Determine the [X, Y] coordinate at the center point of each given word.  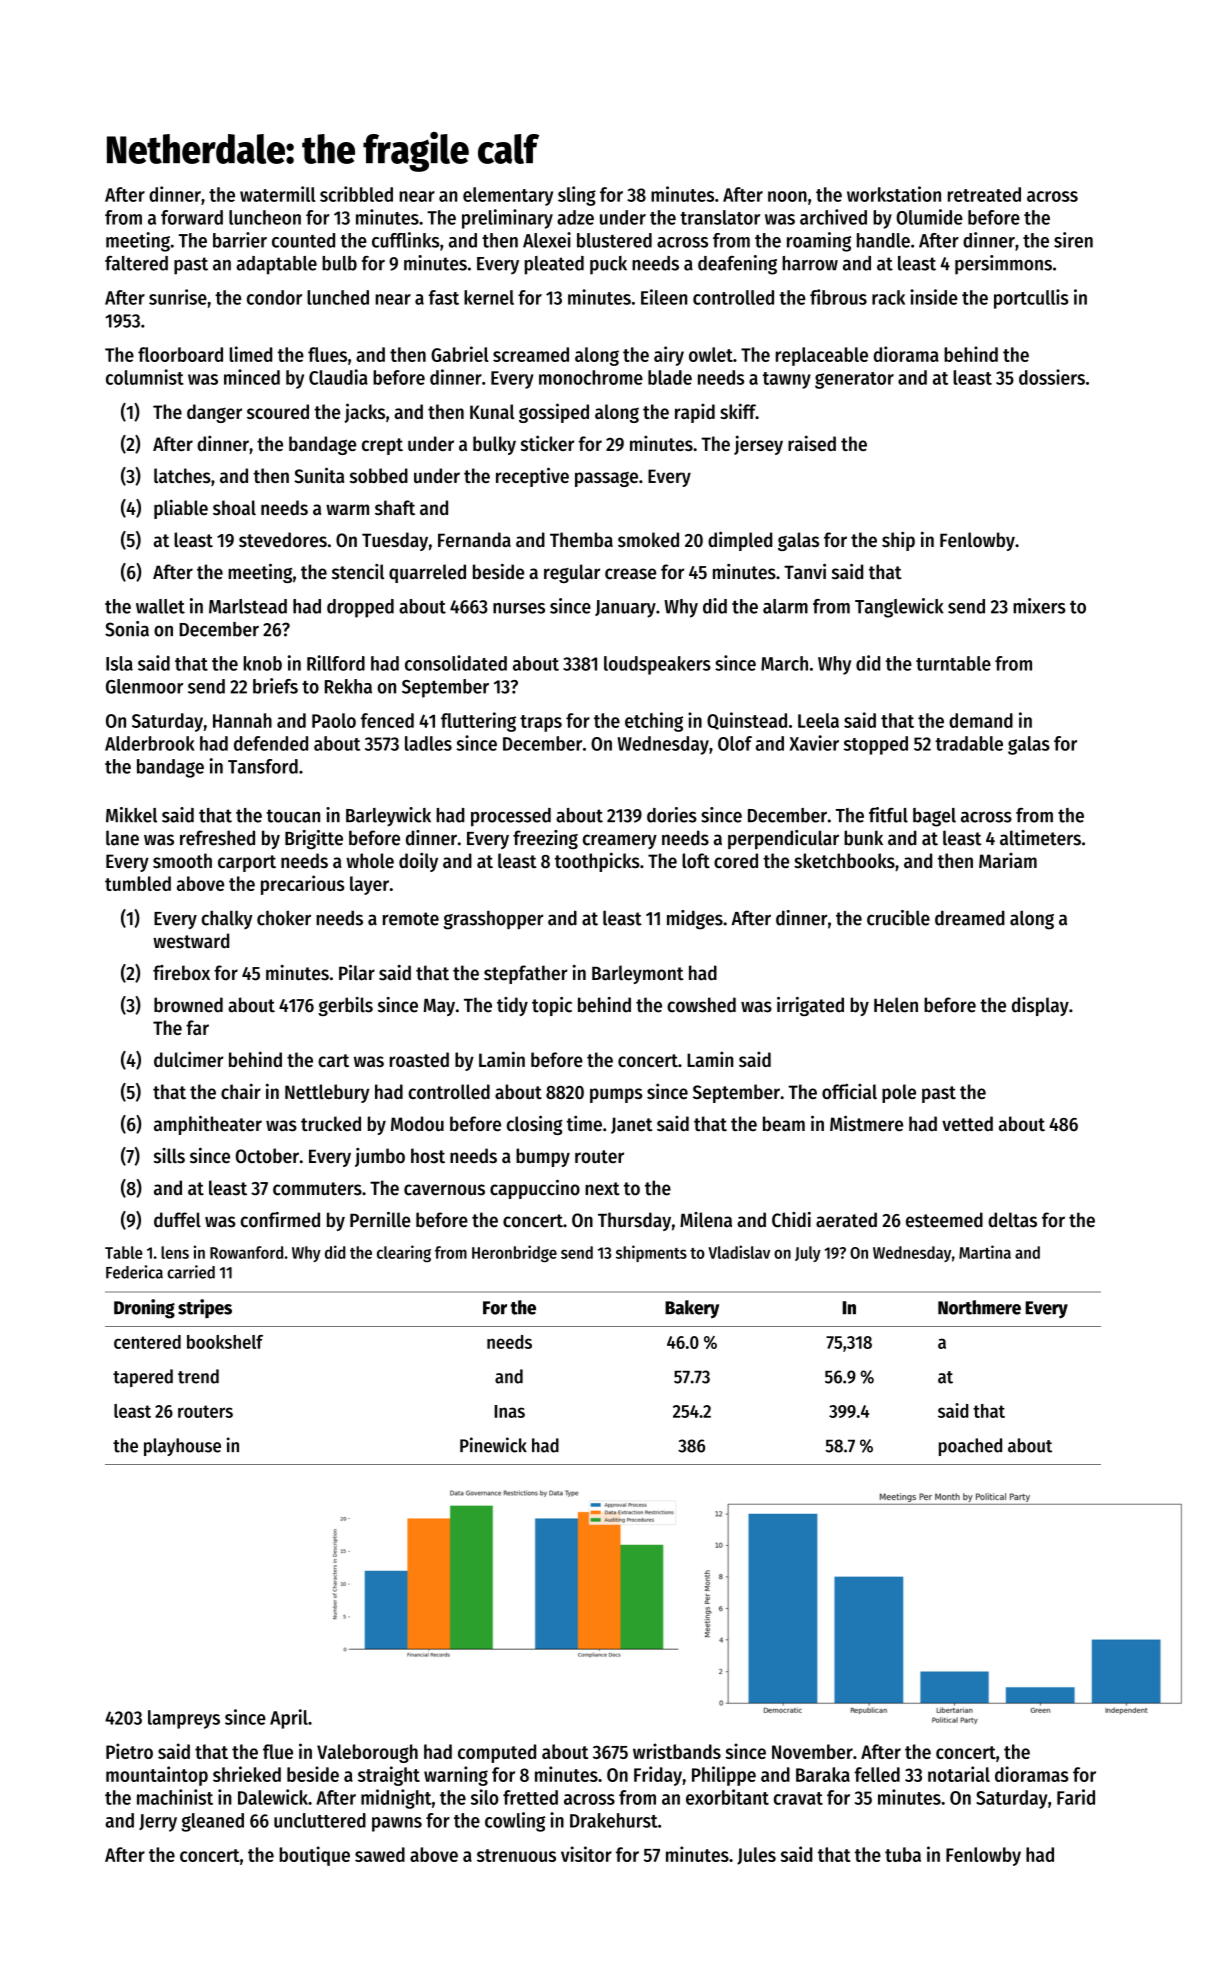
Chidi [791, 1220]
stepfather [526, 974]
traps [541, 723]
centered [147, 1342]
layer [369, 885]
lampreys [184, 1719]
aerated [846, 1220]
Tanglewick [899, 608]
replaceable [822, 356]
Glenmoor [144, 686]
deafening [737, 265]
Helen [896, 1005]
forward [192, 217]
